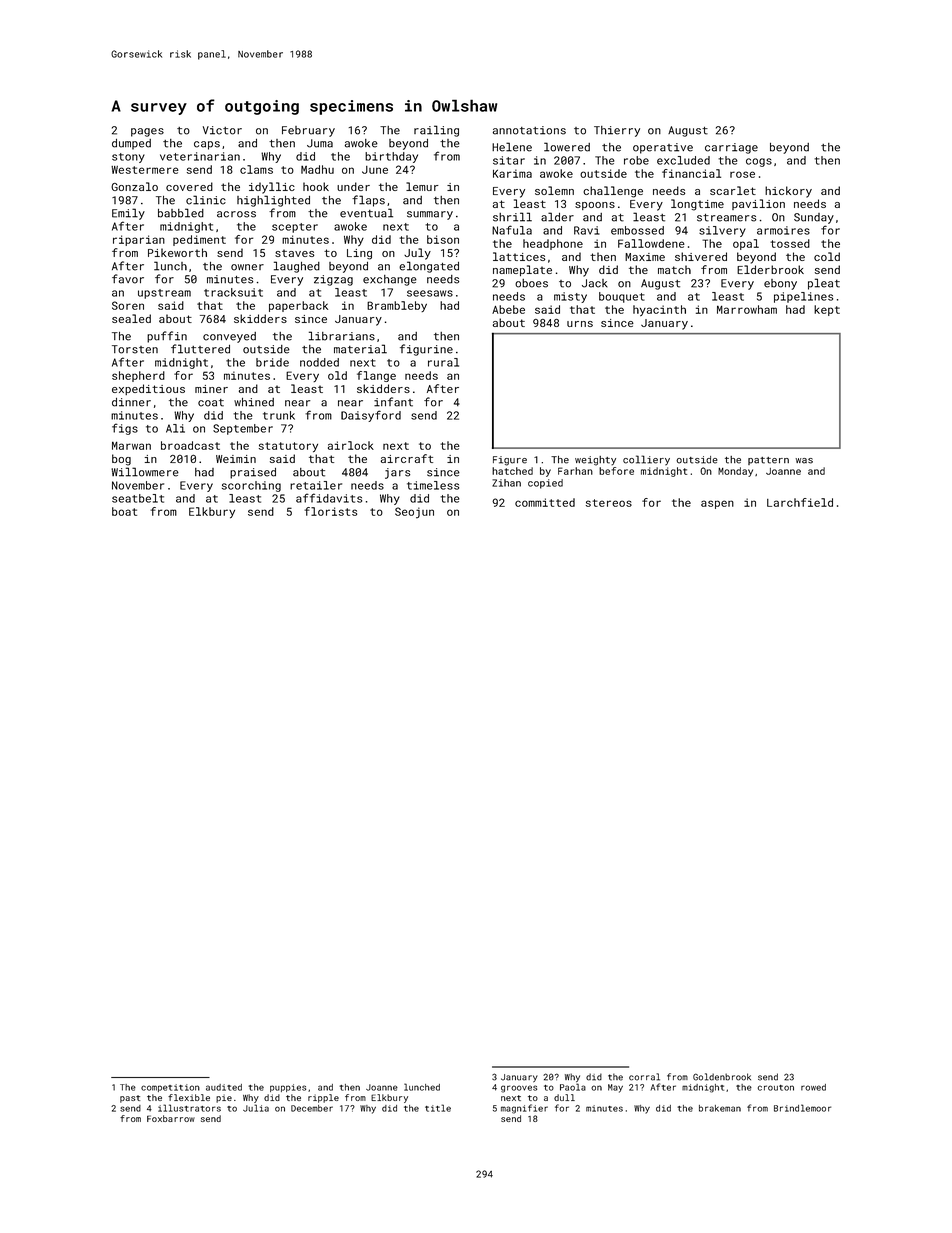 This screenshot has width=952, height=1233. What do you see at coordinates (545, 502) in the screenshot?
I see `committed` at bounding box center [545, 502].
